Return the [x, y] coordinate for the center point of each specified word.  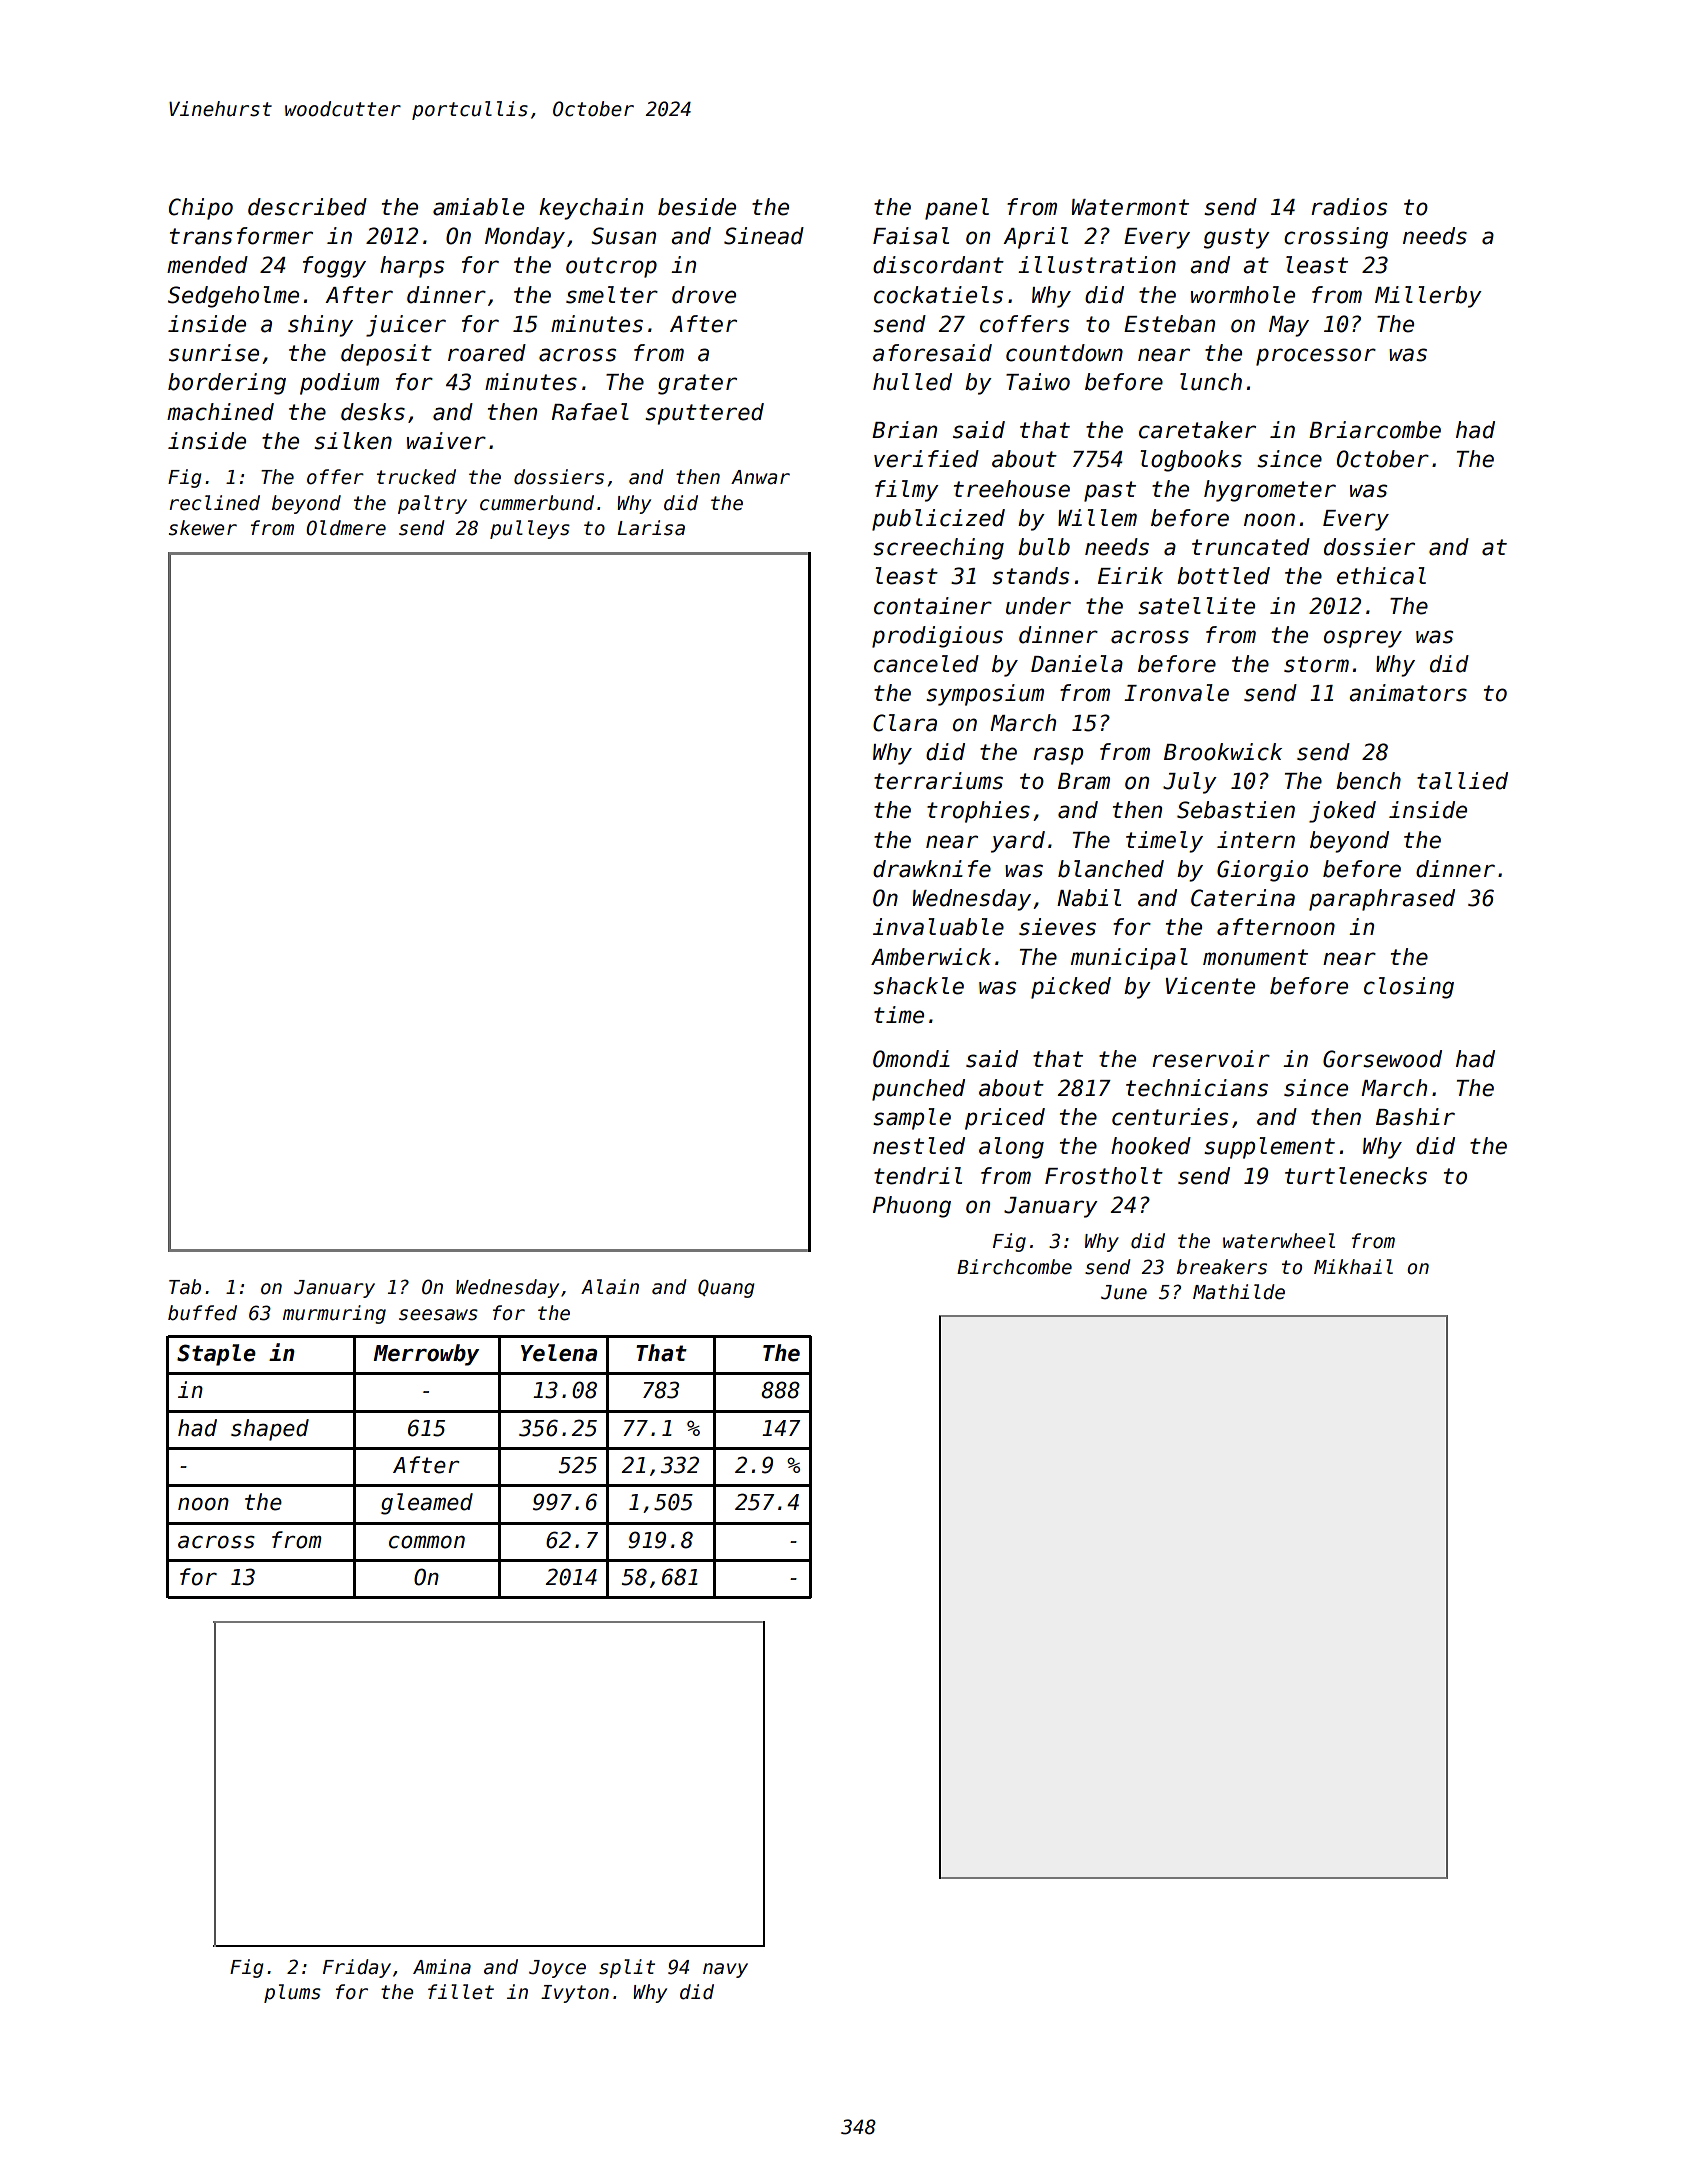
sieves [1057, 927]
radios [1349, 207]
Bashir [1415, 1117]
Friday [357, 1968]
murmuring [334, 1314]
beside [697, 207]
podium [339, 384]
